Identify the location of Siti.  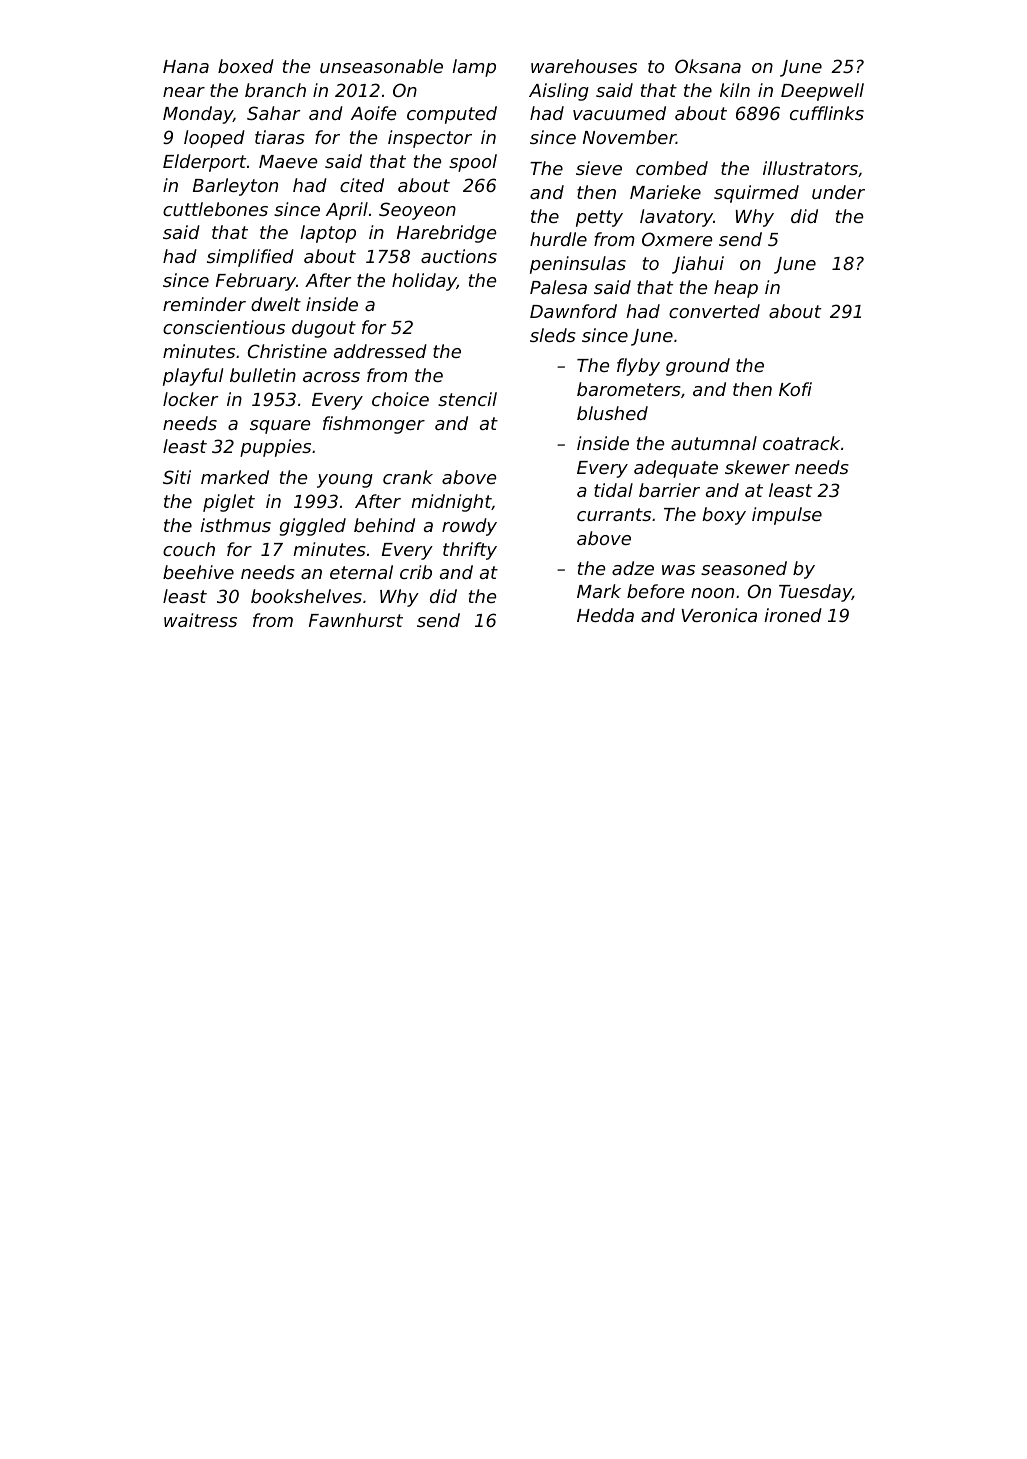
(177, 477).
